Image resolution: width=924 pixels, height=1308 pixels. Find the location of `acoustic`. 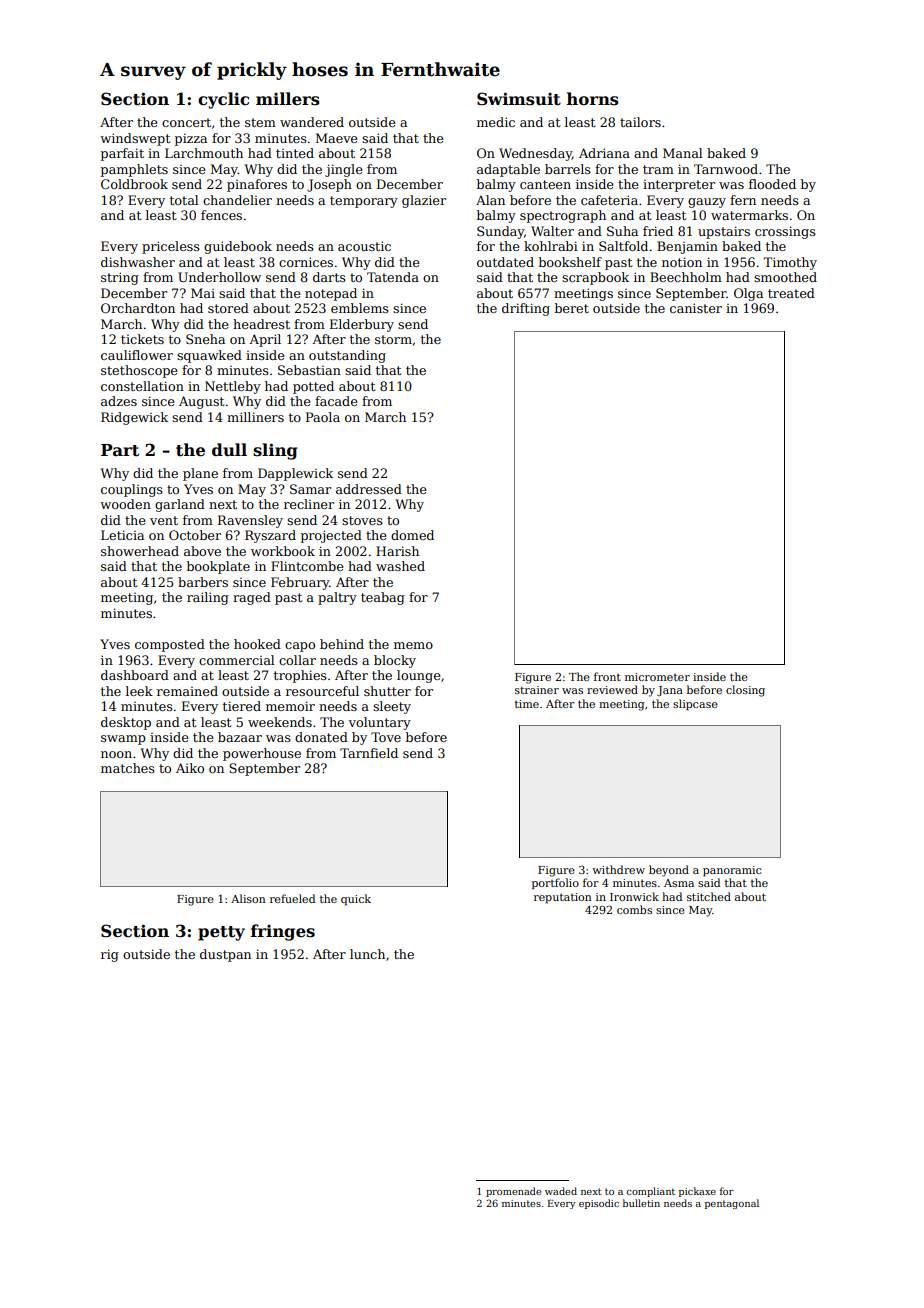

acoustic is located at coordinates (364, 246).
